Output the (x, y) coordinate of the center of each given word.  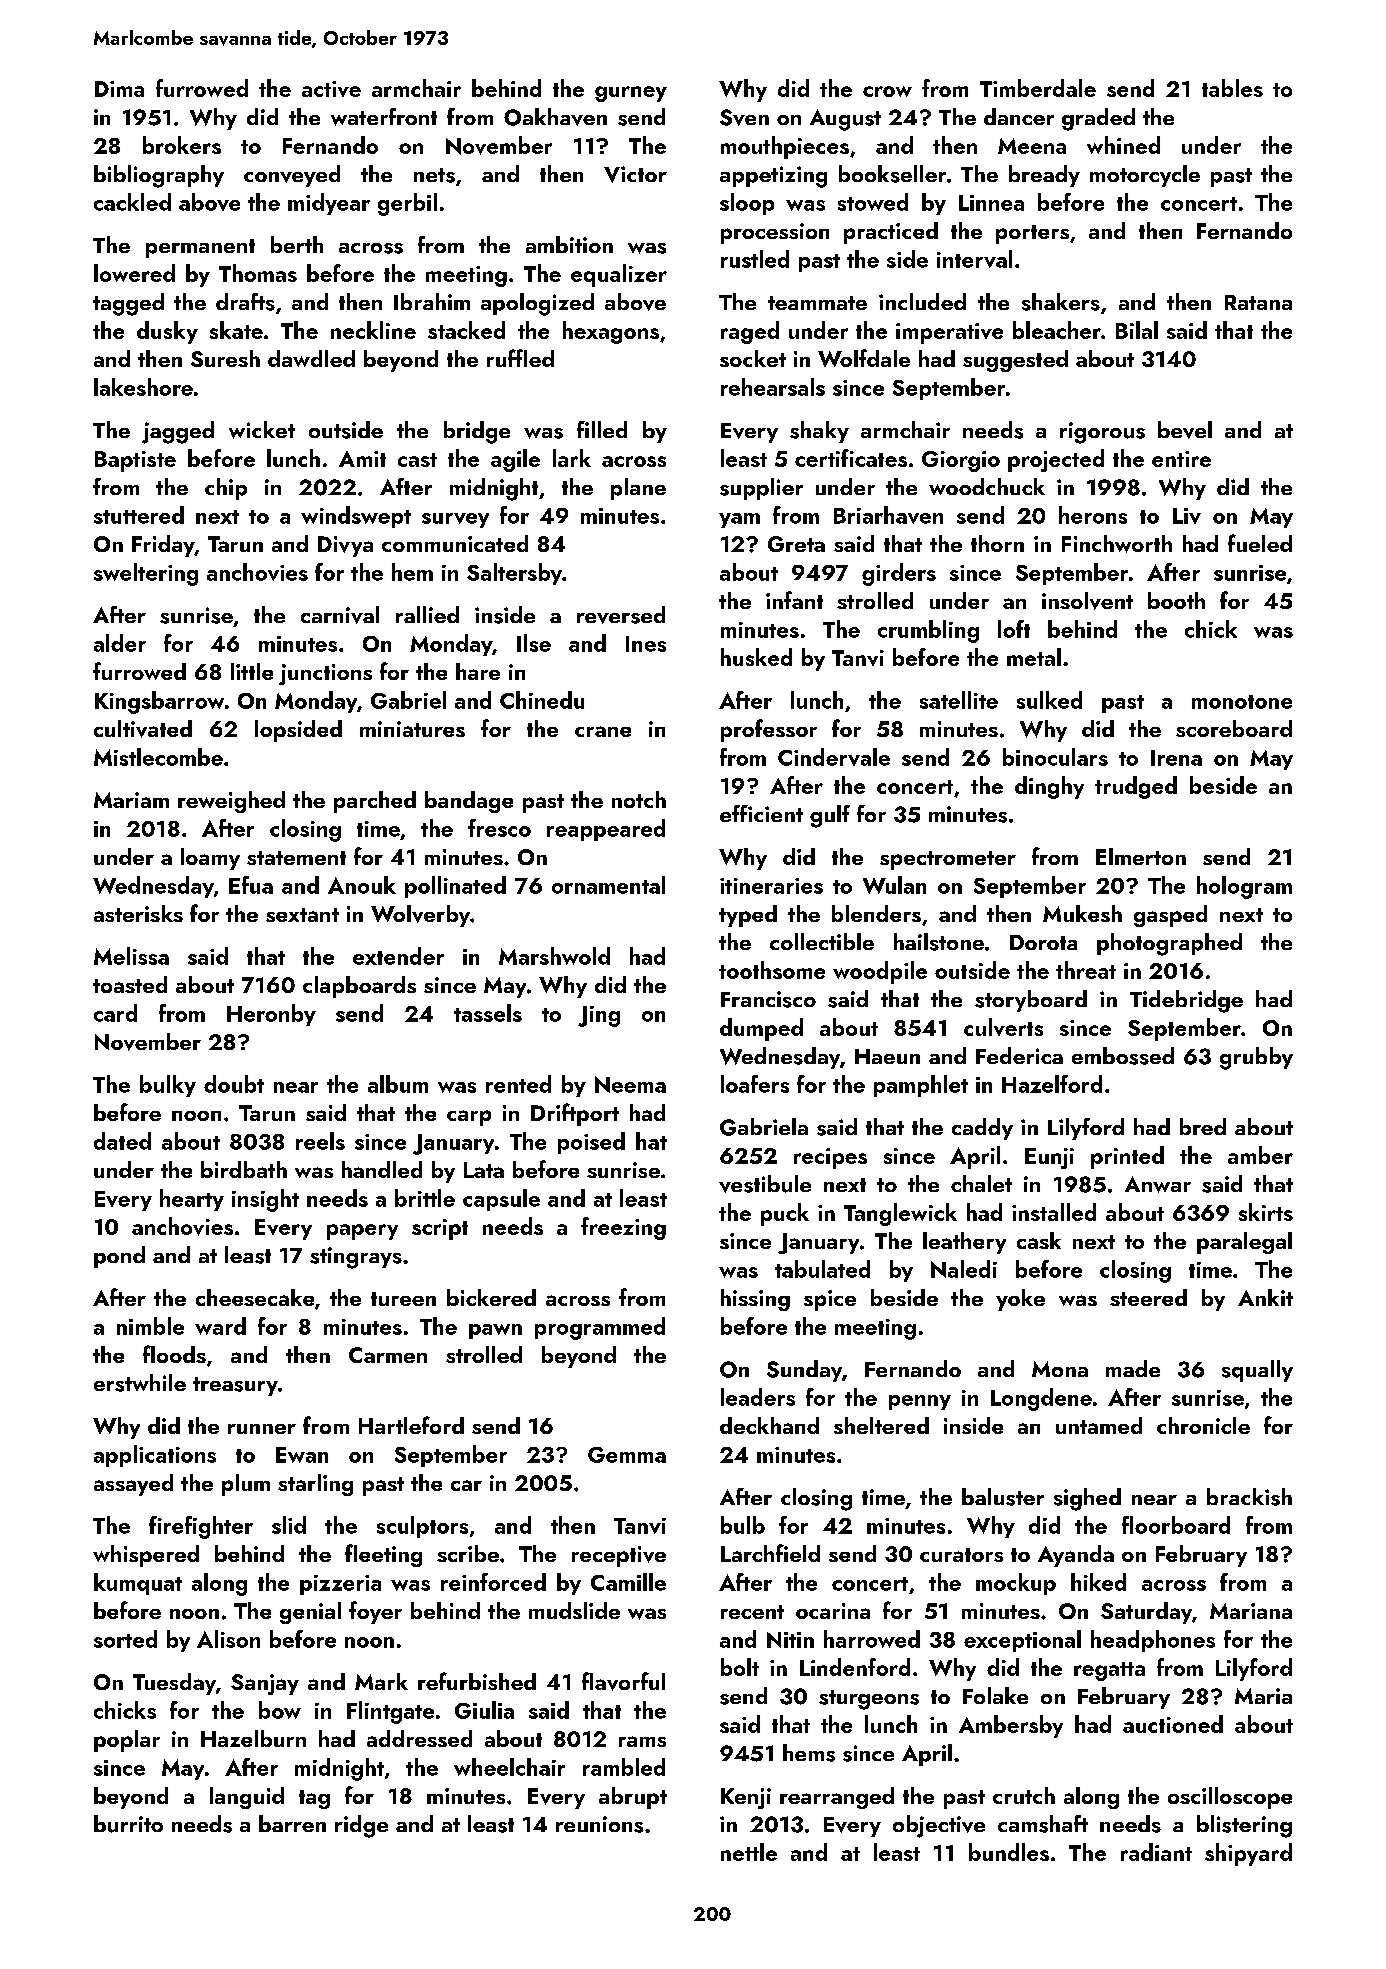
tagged (128, 304)
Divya (345, 546)
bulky (168, 1086)
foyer (375, 1612)
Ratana (1258, 302)
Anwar (1158, 1184)
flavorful (623, 1681)
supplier (761, 489)
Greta (796, 544)
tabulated (822, 1269)
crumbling (928, 631)
